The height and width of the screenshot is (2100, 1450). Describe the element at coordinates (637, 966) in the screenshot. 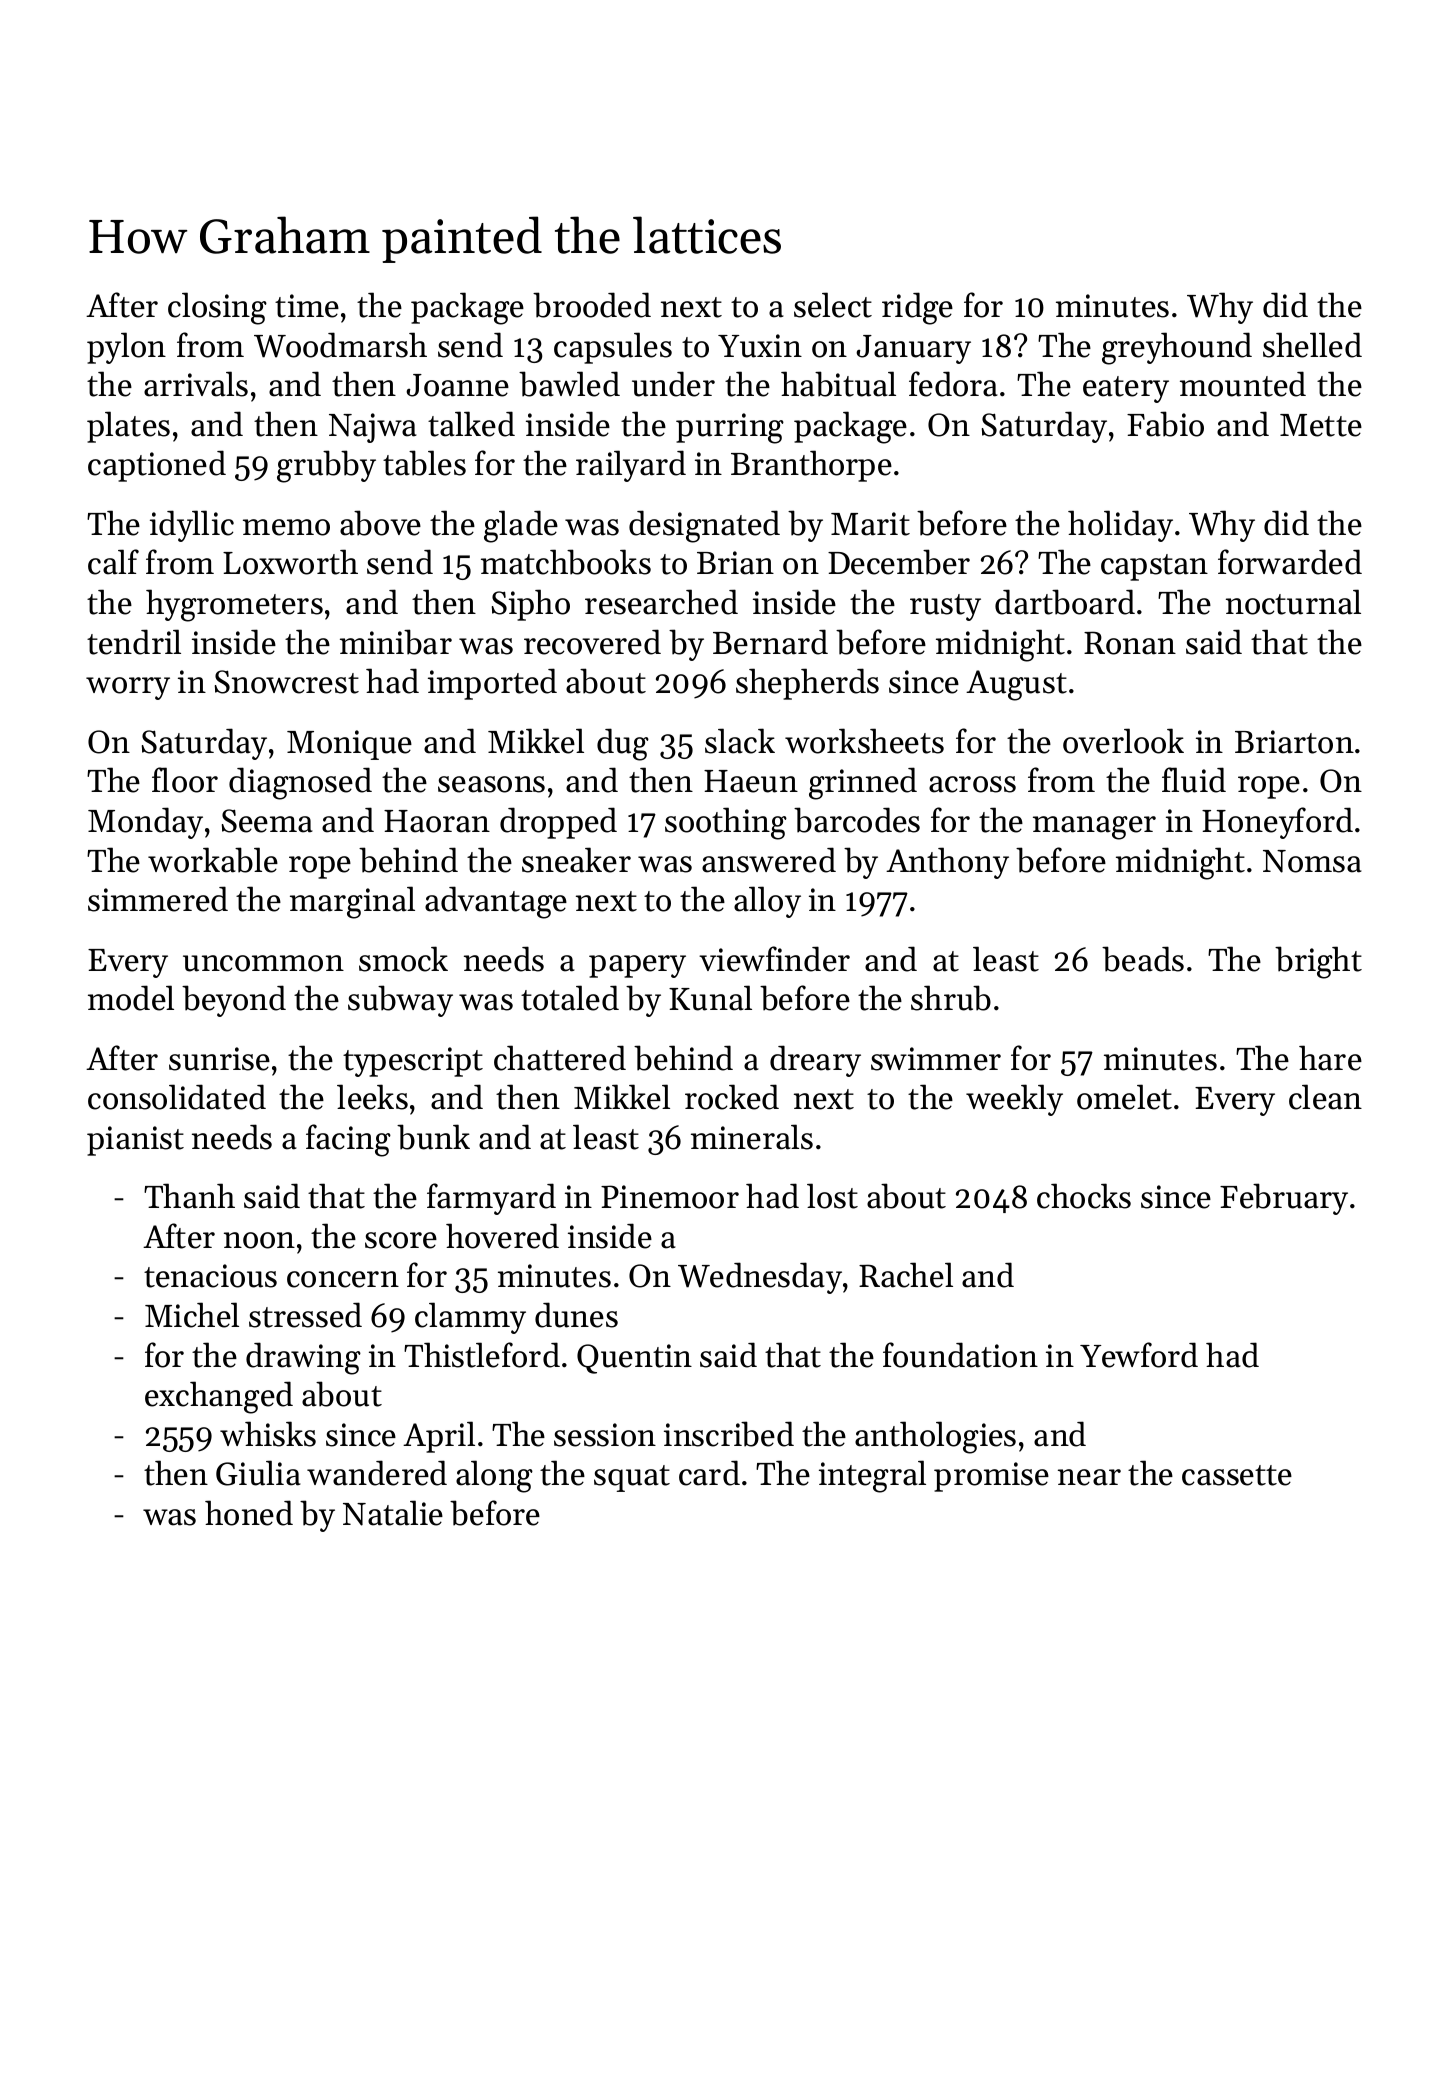

I see `papery` at that location.
